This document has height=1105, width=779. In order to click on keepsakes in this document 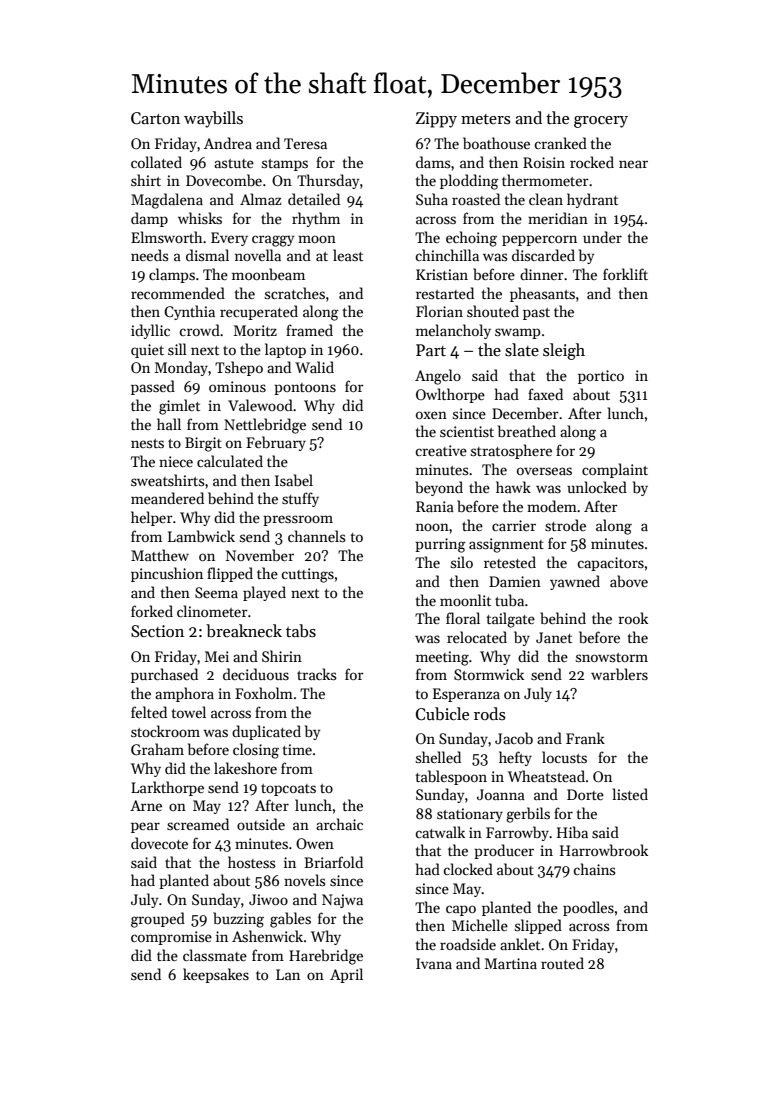, I will do `click(216, 975)`.
